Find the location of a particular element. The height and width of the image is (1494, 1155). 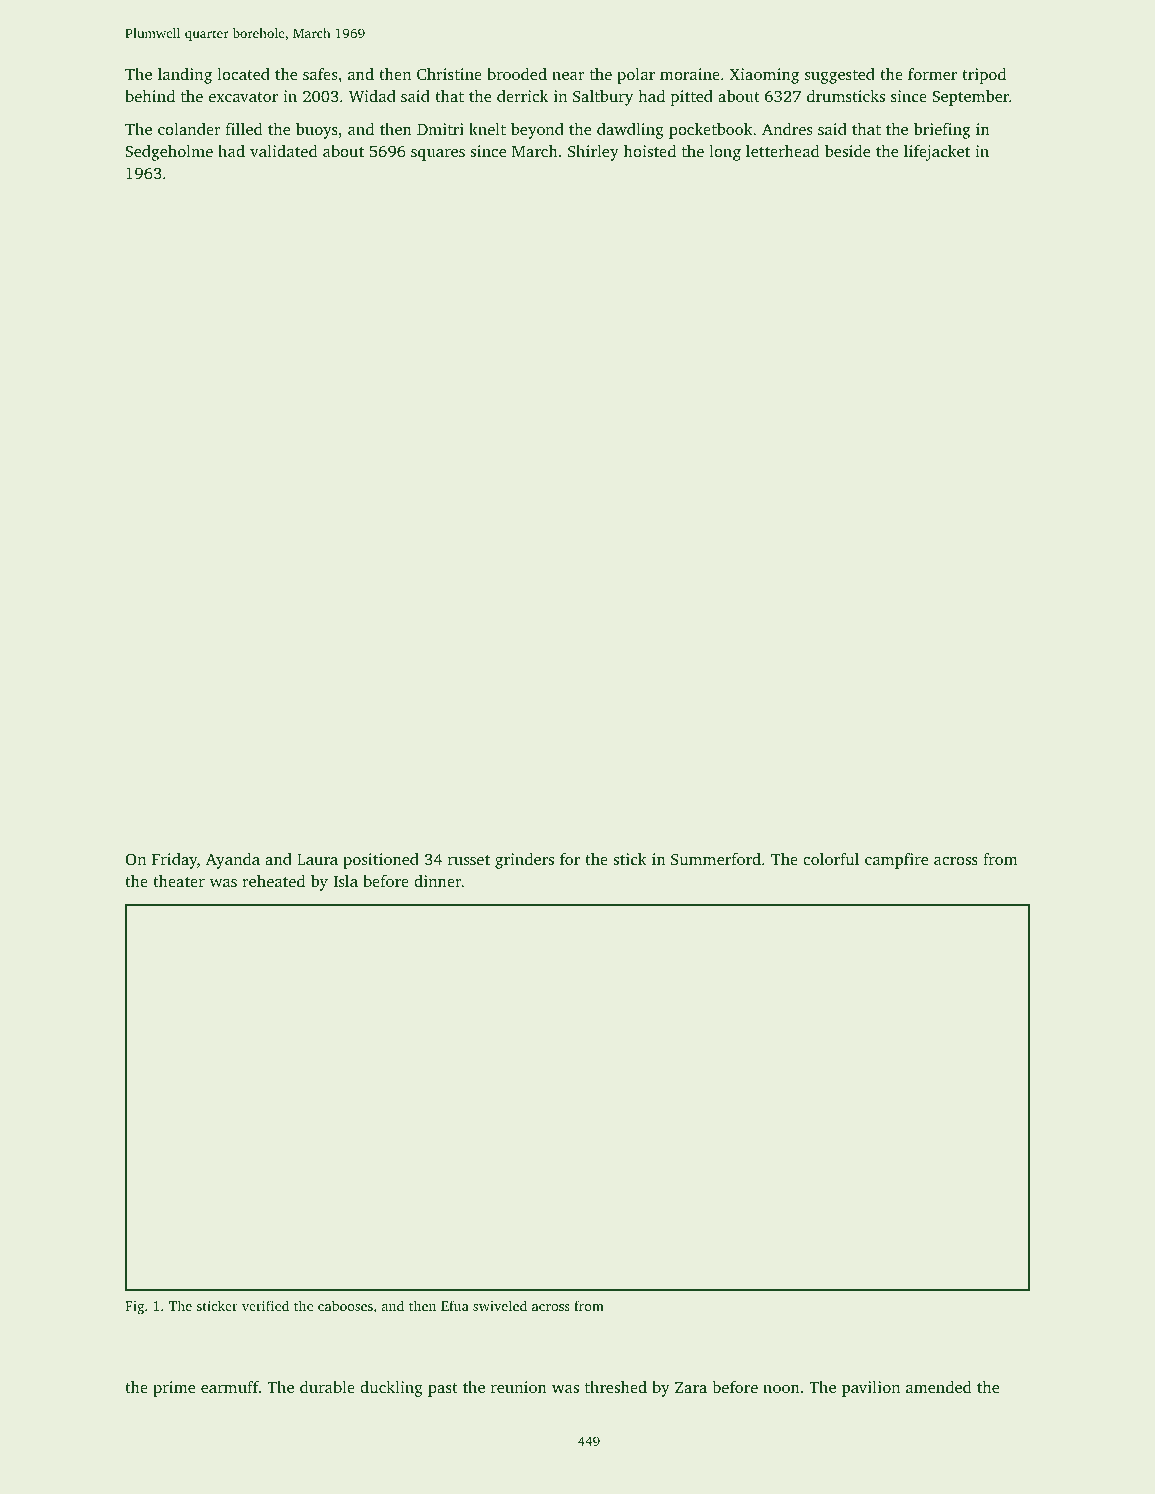

colorful is located at coordinates (831, 859).
